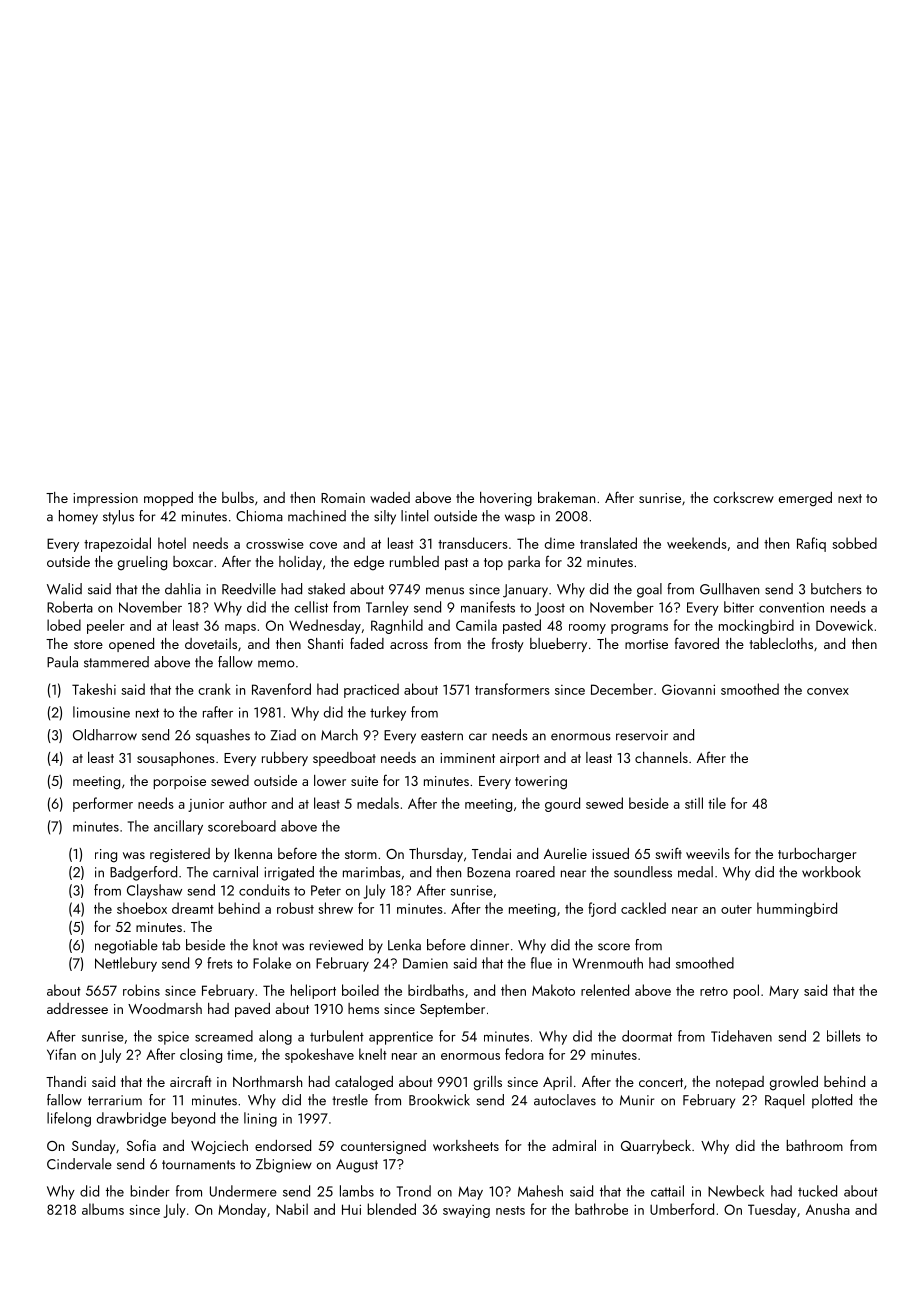  Describe the element at coordinates (519, 759) in the document. I see `airport` at that location.
